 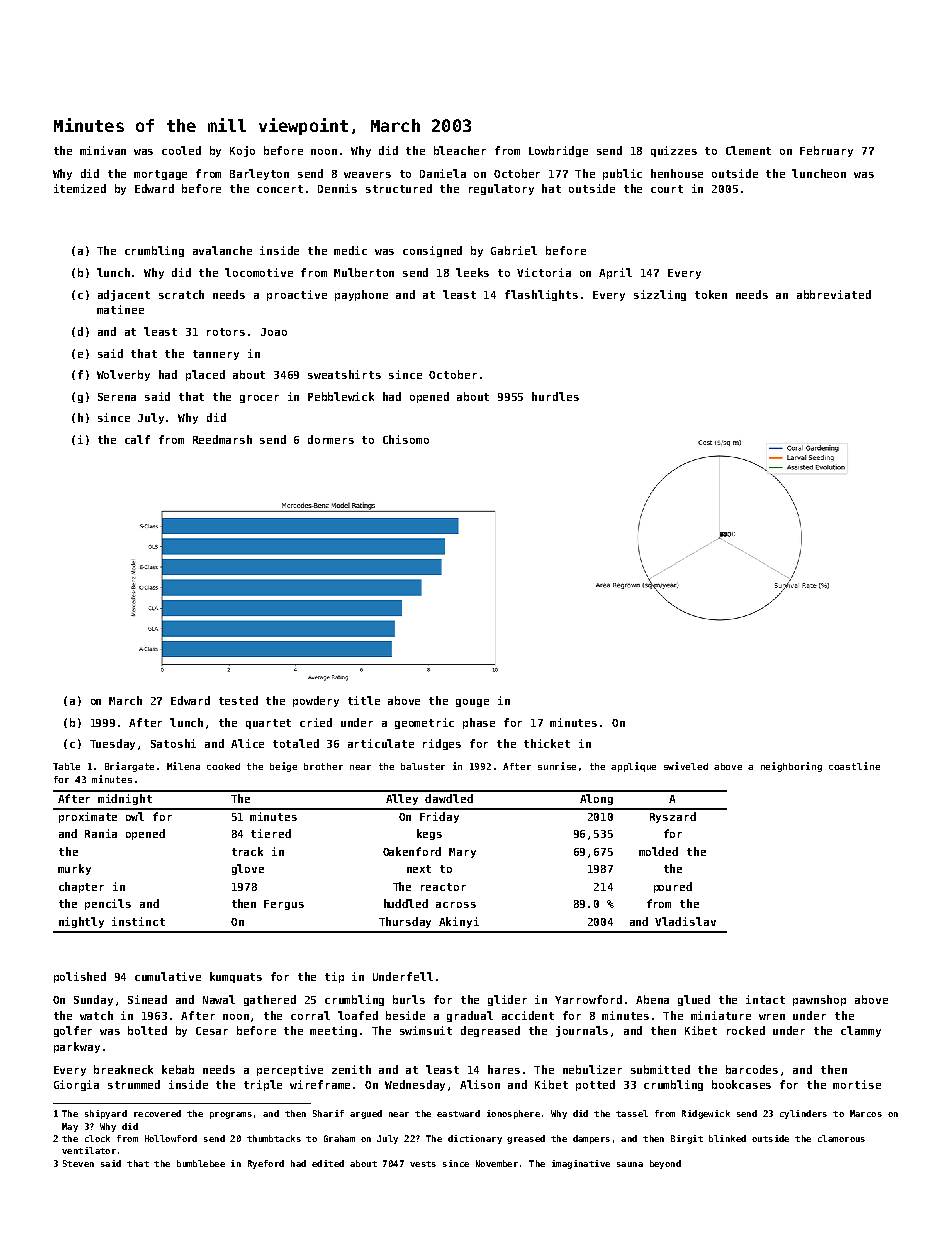 I want to click on sunrise, so click(x=557, y=766).
